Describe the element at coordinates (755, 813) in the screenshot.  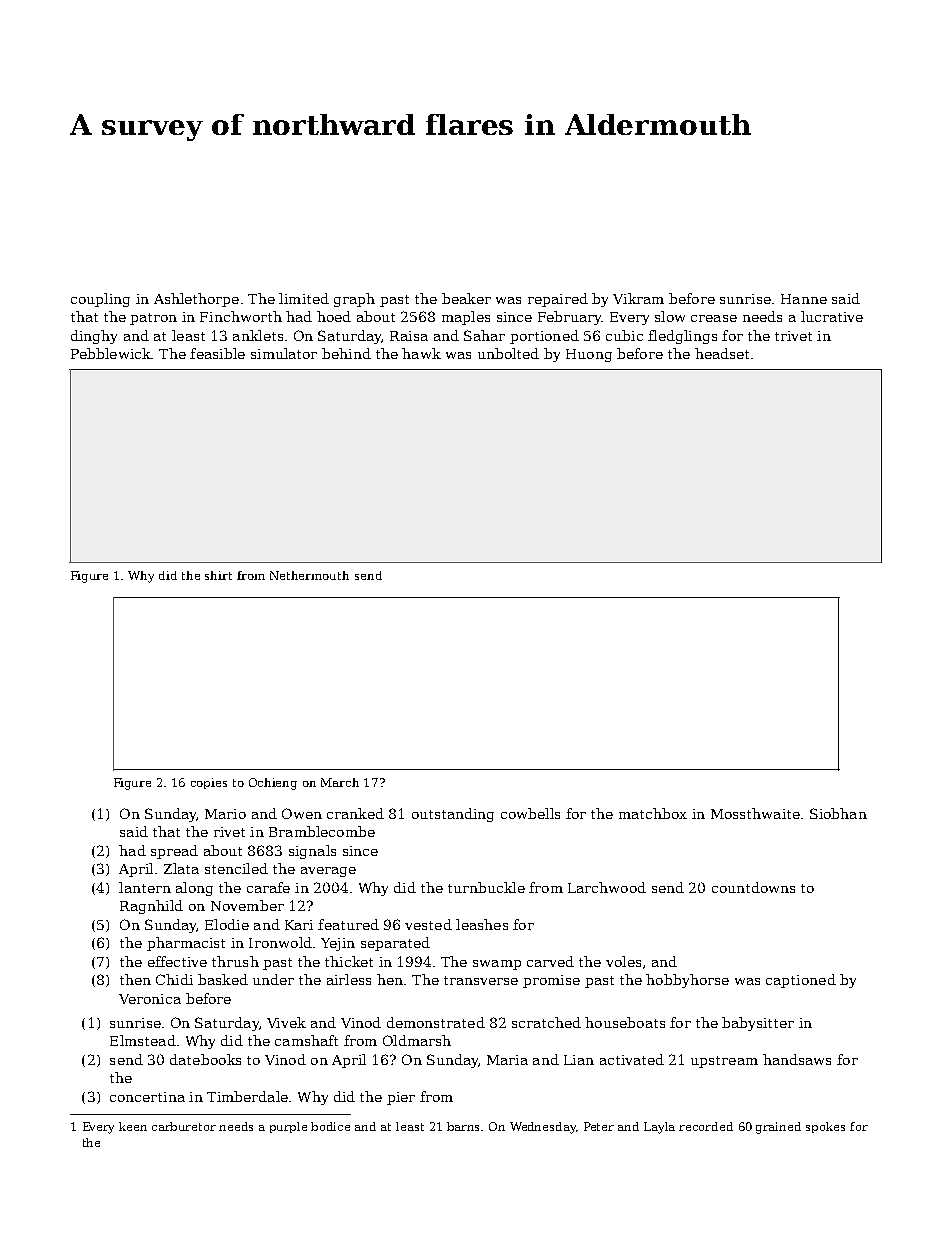
I see `Mossthwaite` at that location.
